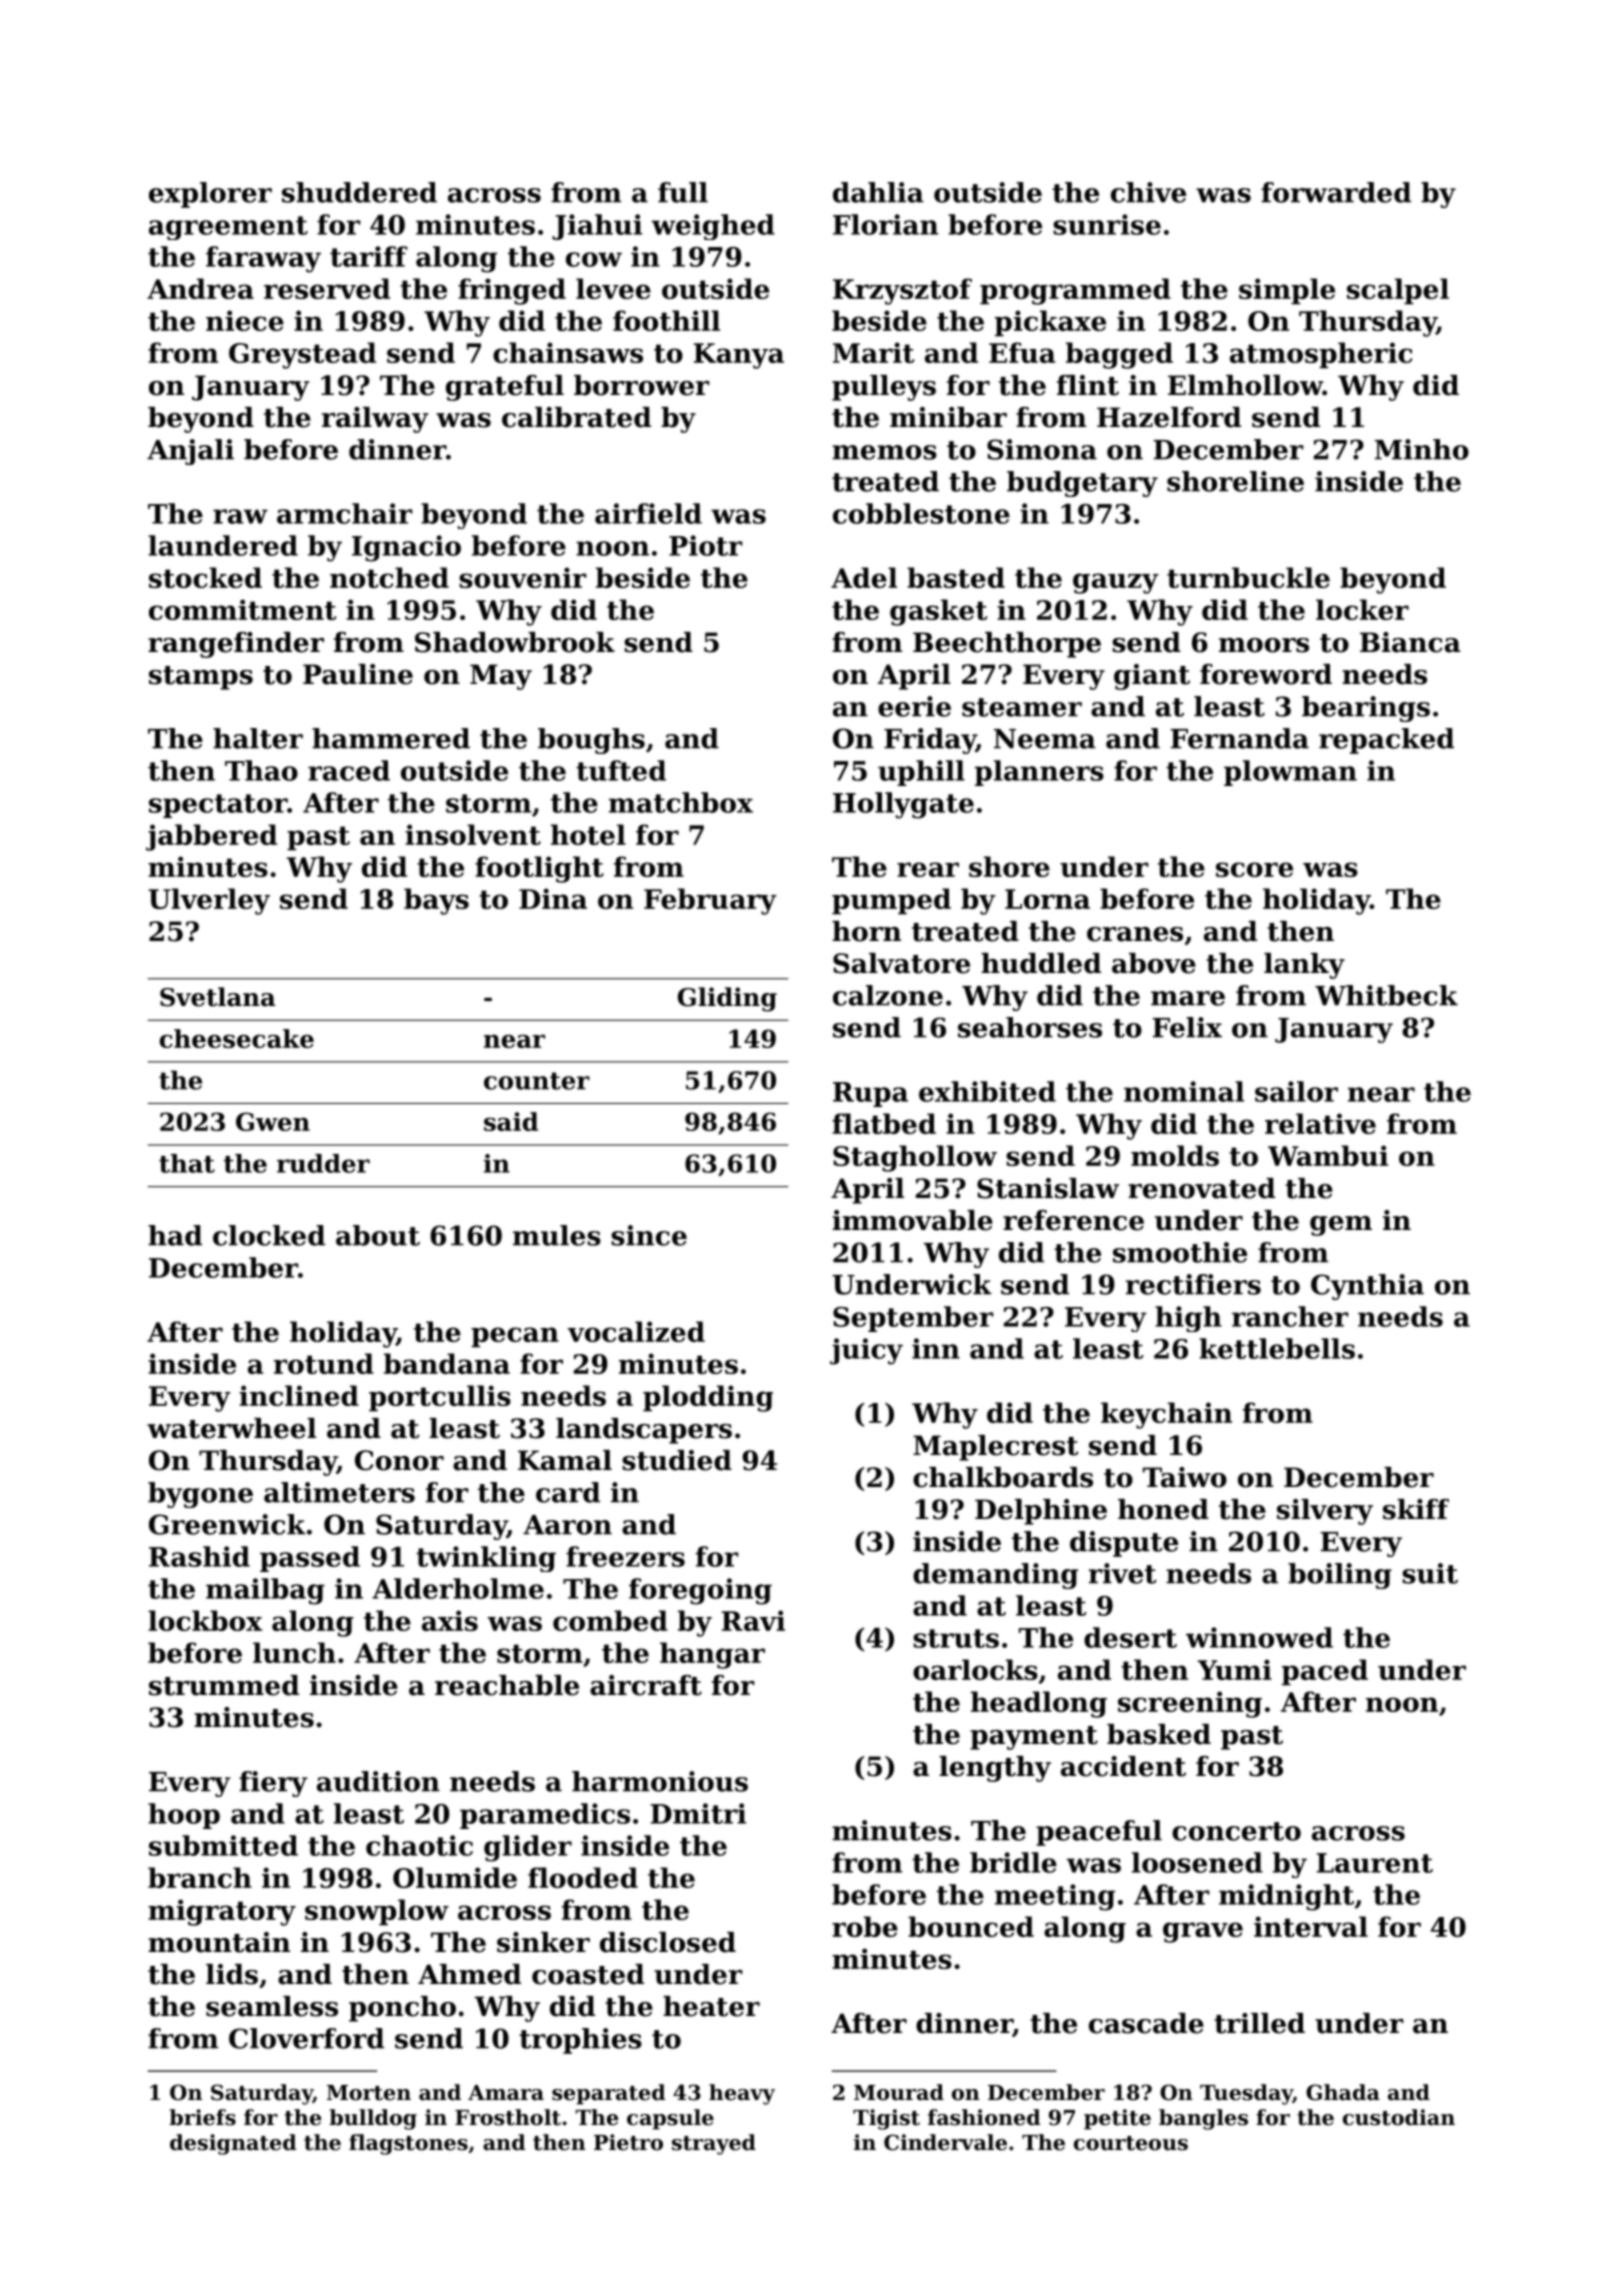  What do you see at coordinates (210, 195) in the screenshot?
I see `explorer` at bounding box center [210, 195].
